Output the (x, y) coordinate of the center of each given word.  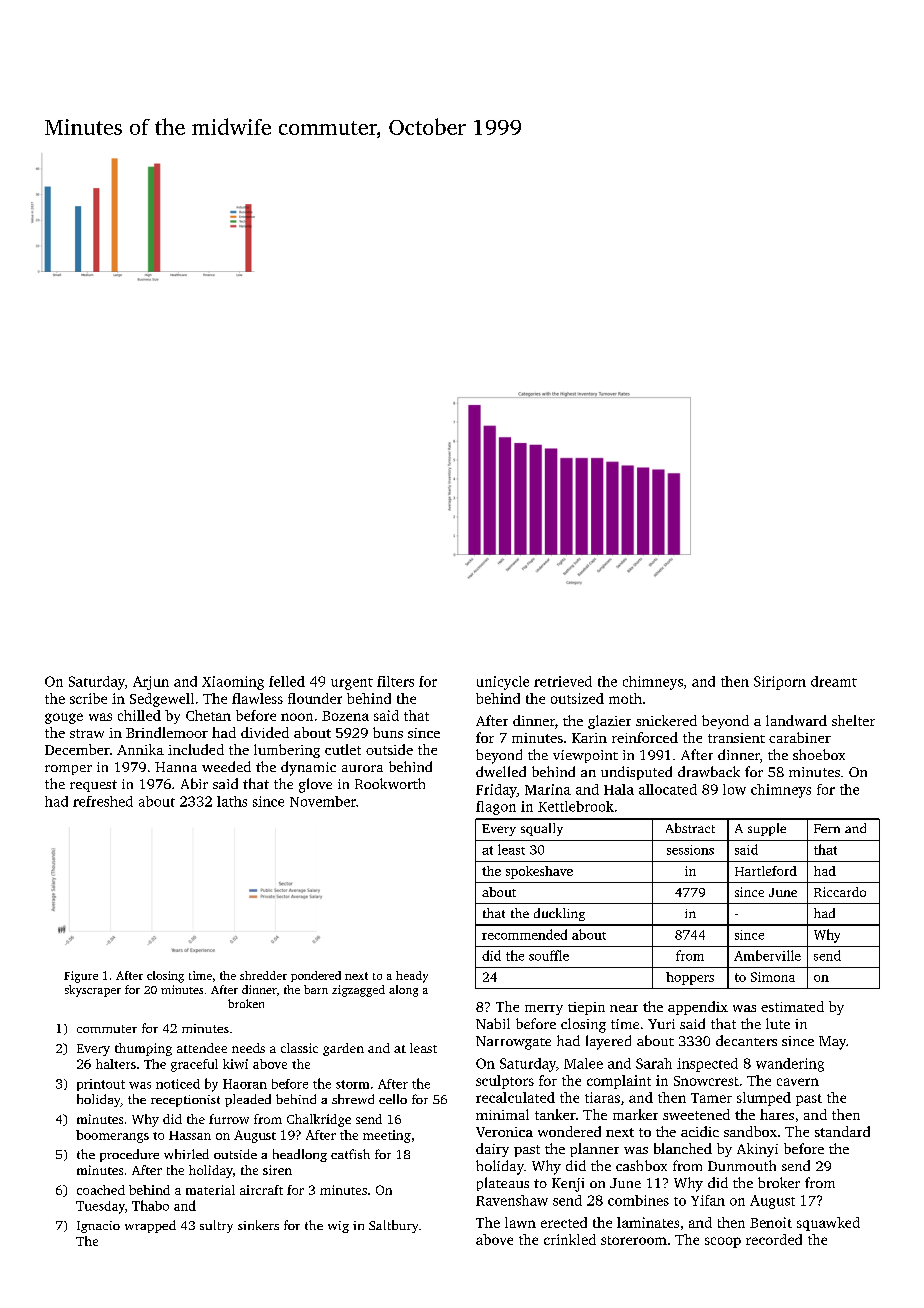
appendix (698, 1008)
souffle (549, 955)
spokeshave (539, 872)
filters (395, 681)
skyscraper (93, 991)
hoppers (690, 978)
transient (736, 738)
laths (232, 801)
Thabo (150, 1205)
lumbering (287, 751)
